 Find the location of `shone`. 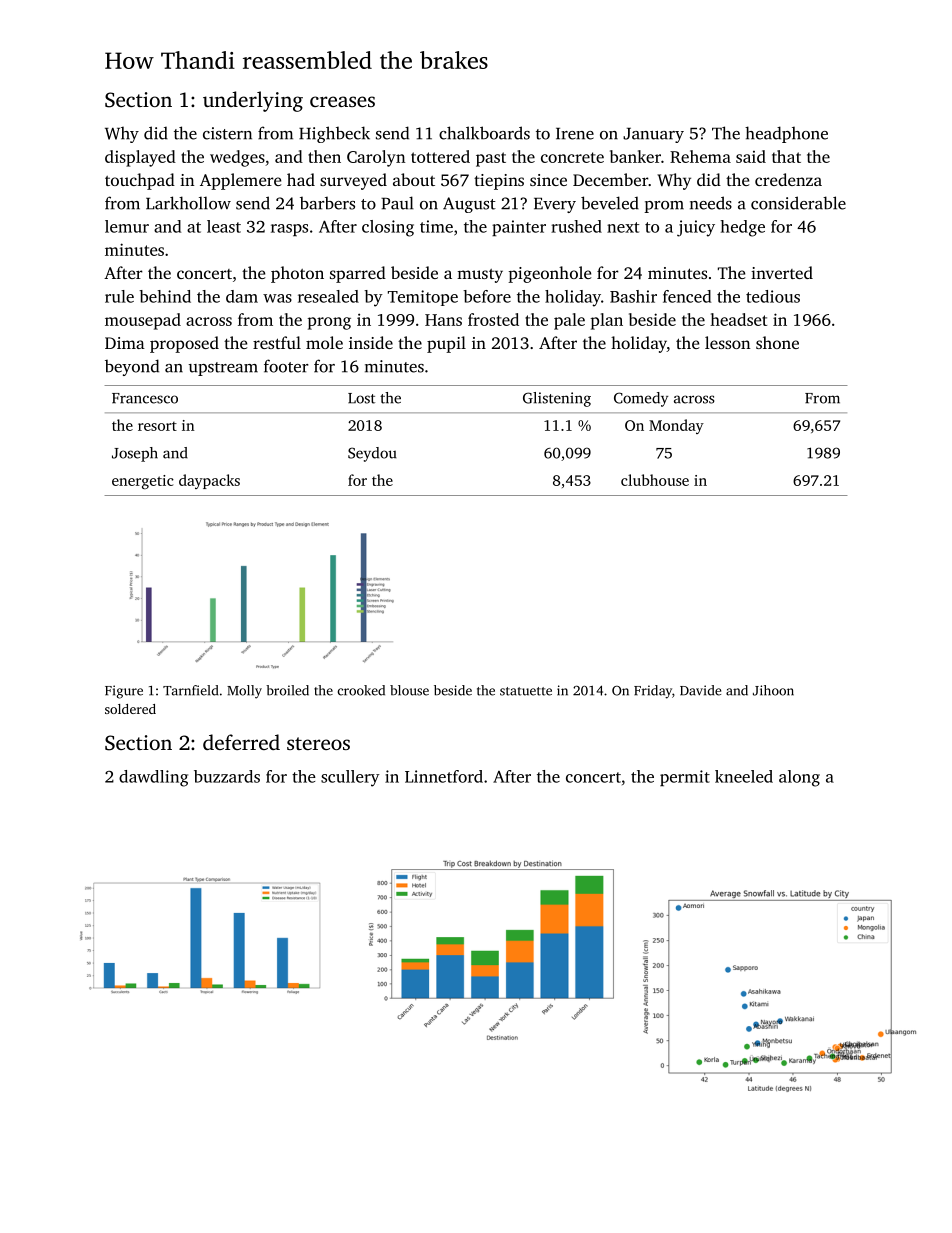

shone is located at coordinates (777, 342).
